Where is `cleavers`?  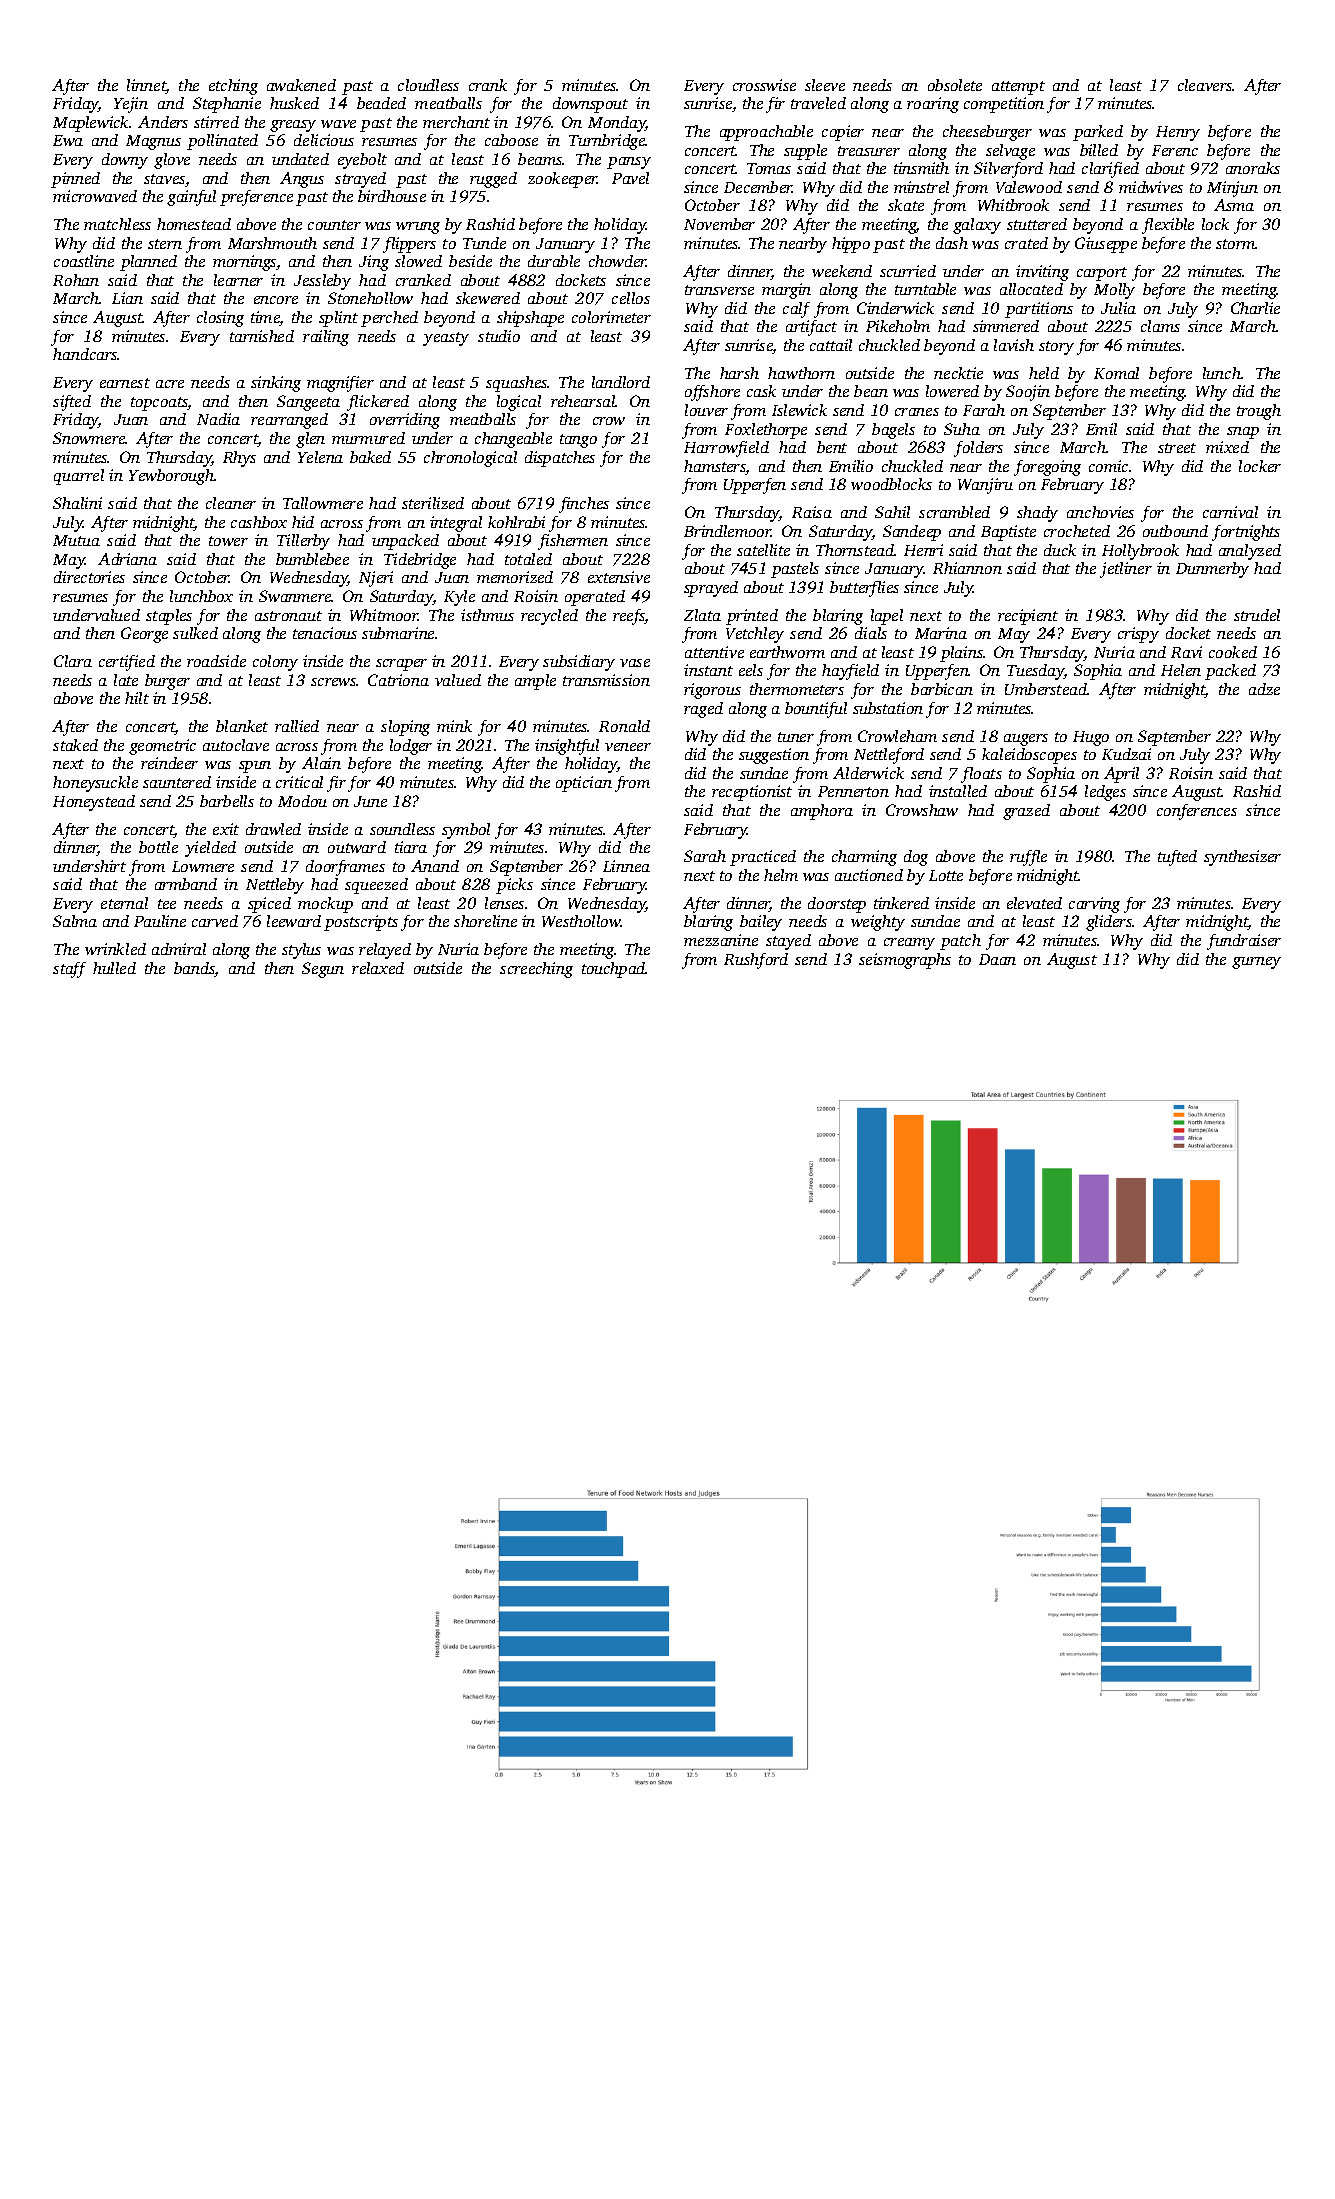
cleavers is located at coordinates (1205, 85).
